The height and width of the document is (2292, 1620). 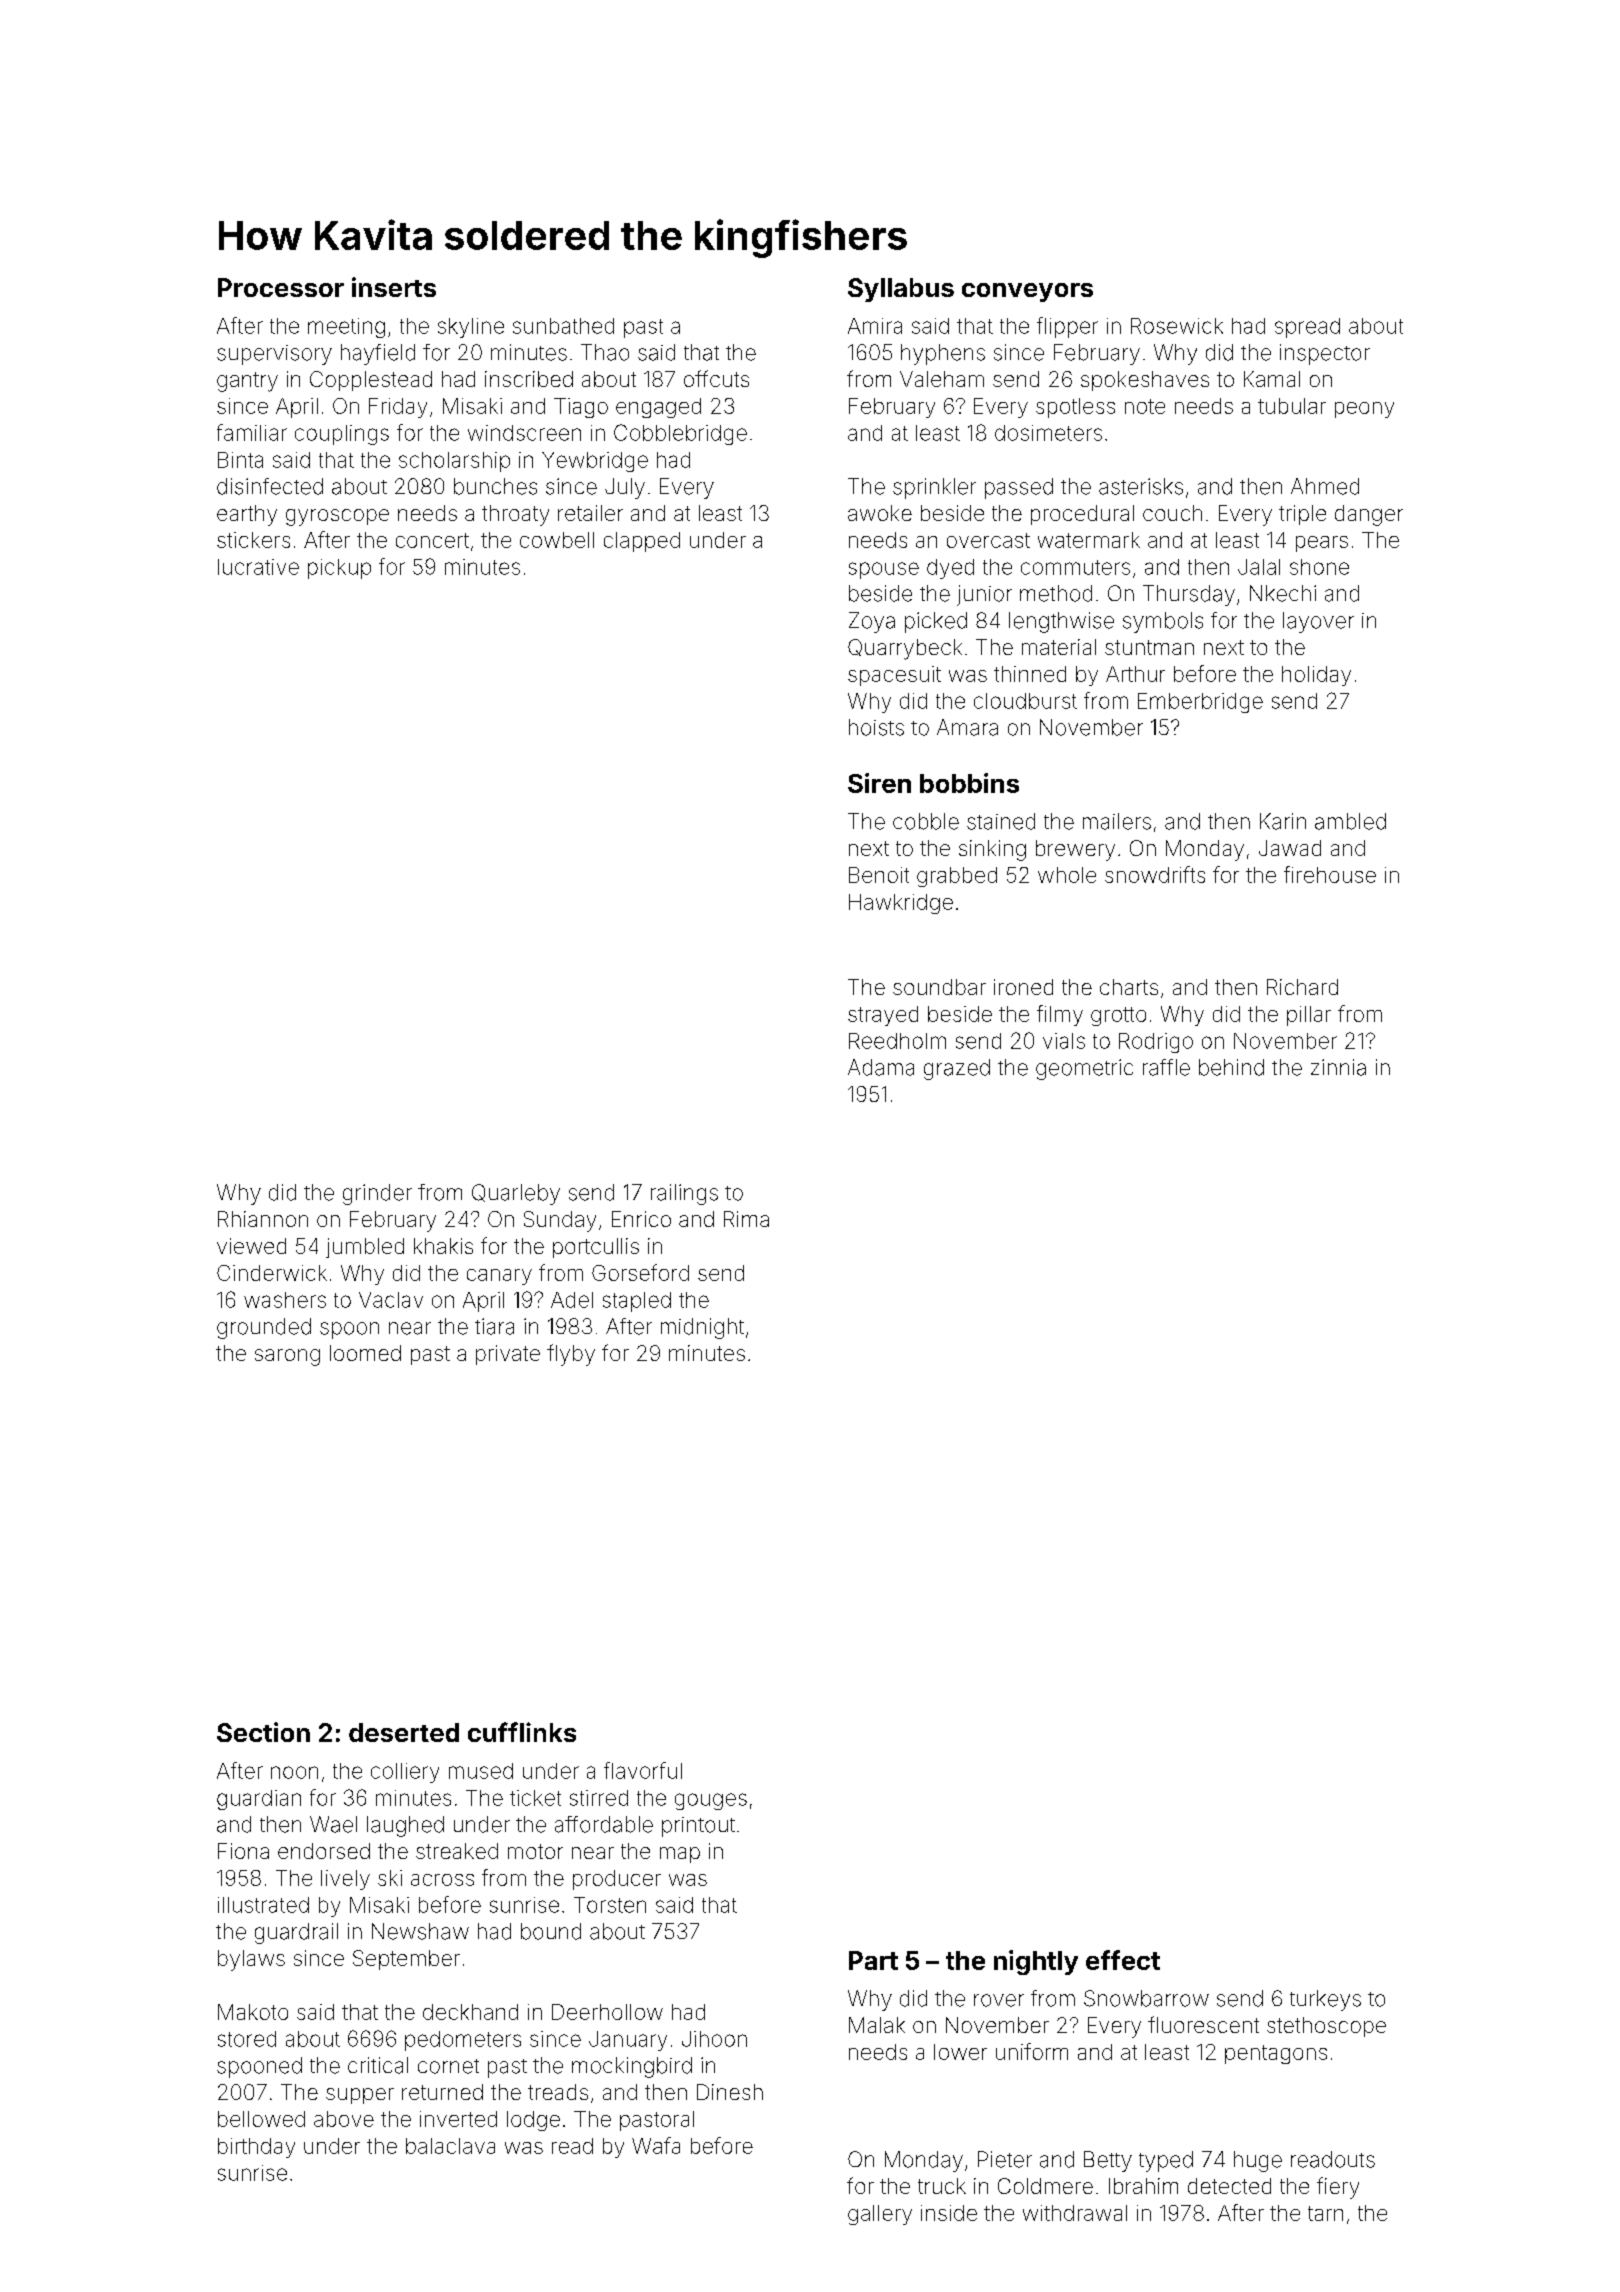 I want to click on Rosewick, so click(x=1177, y=326).
